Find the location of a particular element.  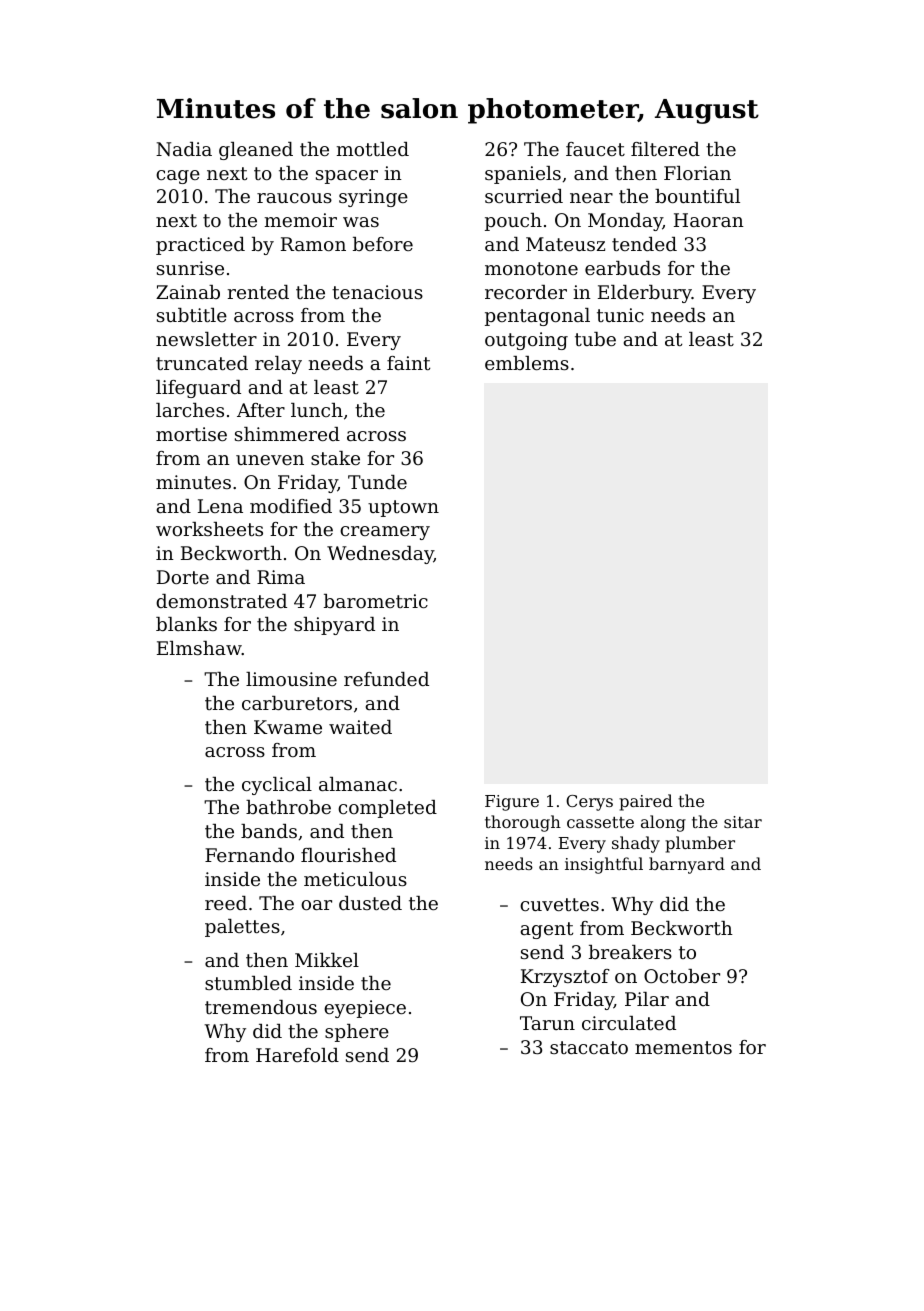

tunic is located at coordinates (620, 315).
